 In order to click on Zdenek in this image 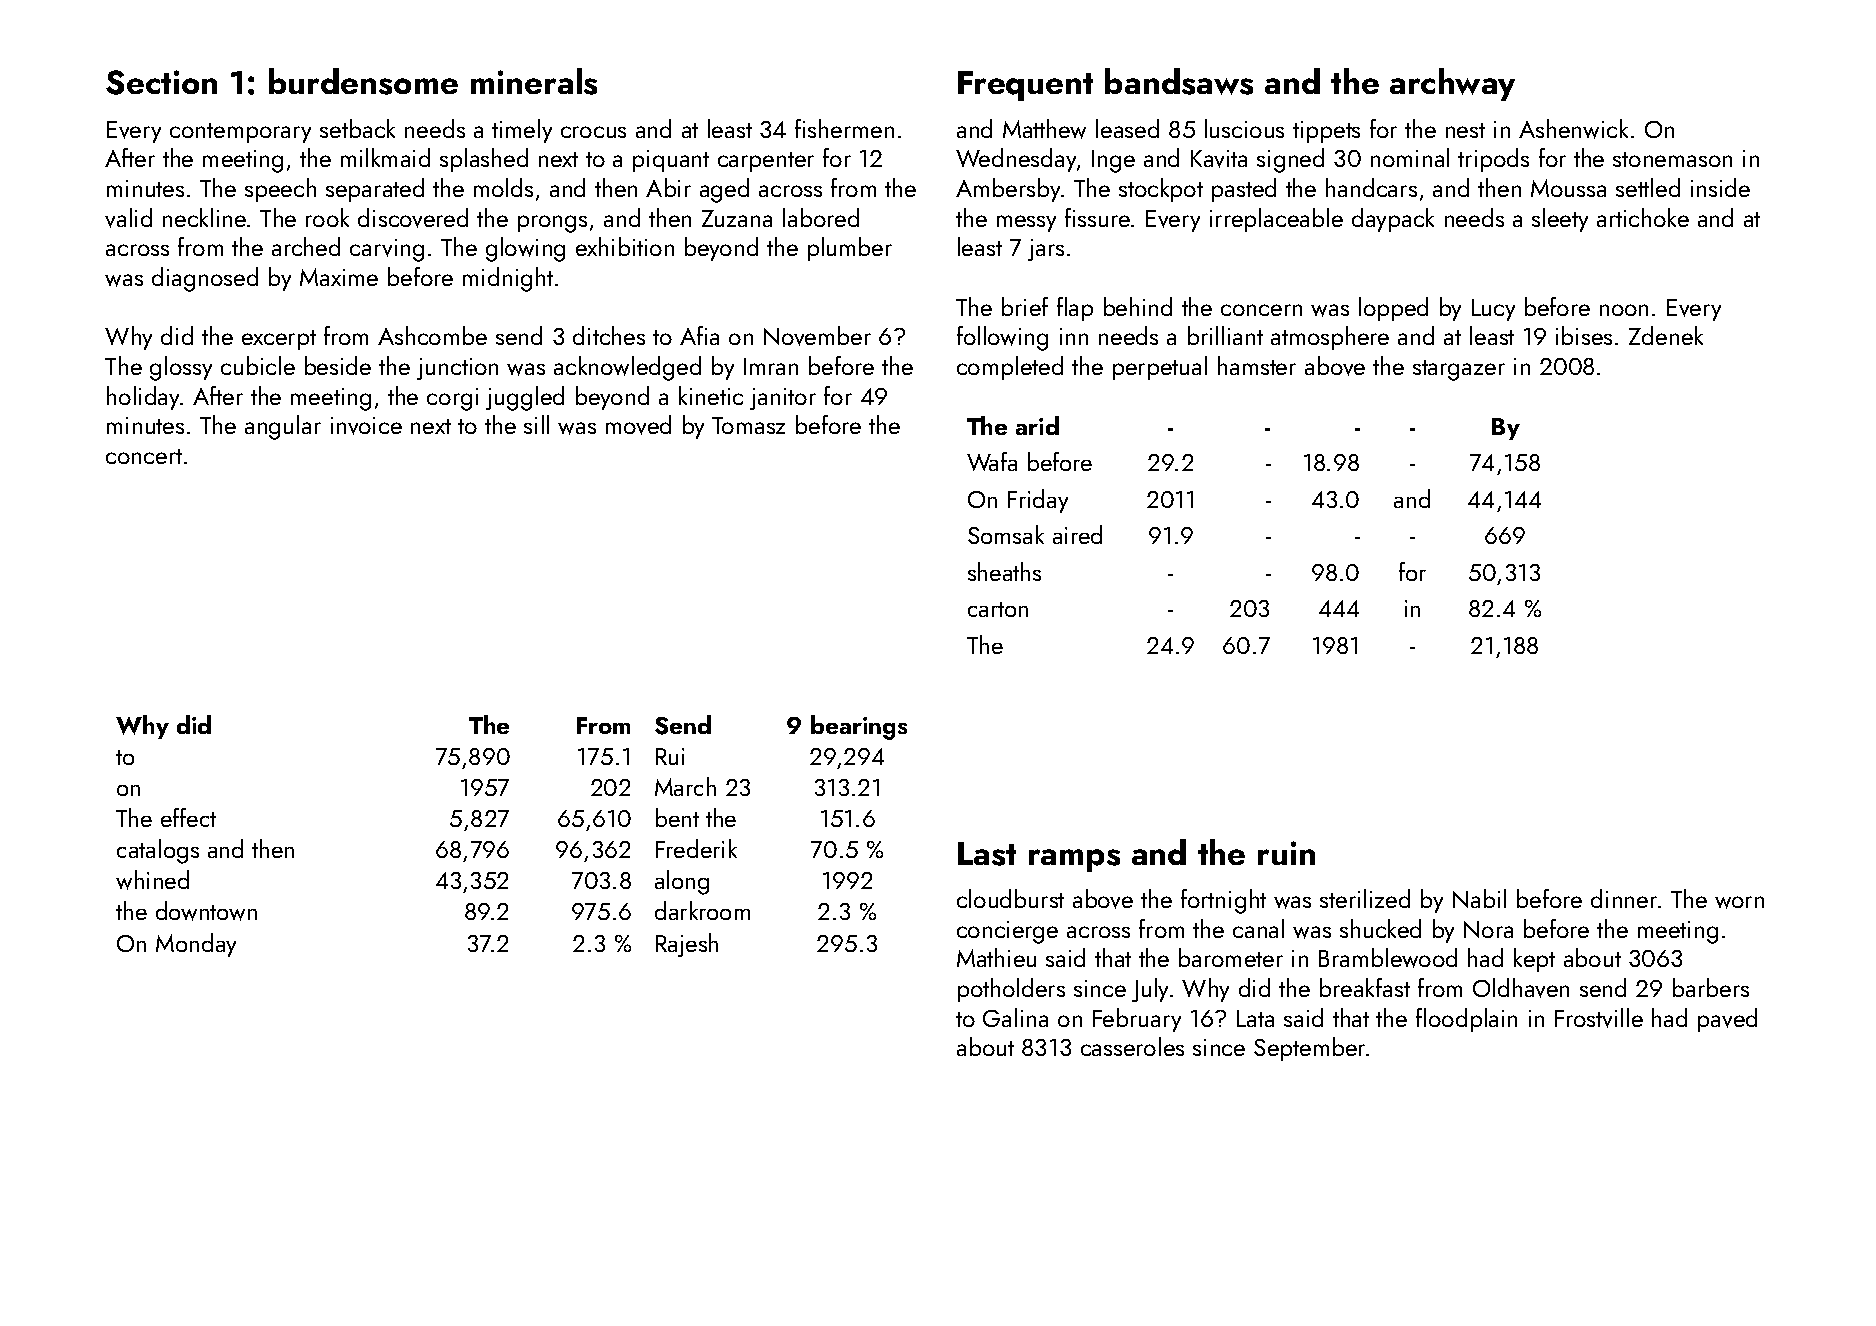, I will do `click(1666, 335)`.
